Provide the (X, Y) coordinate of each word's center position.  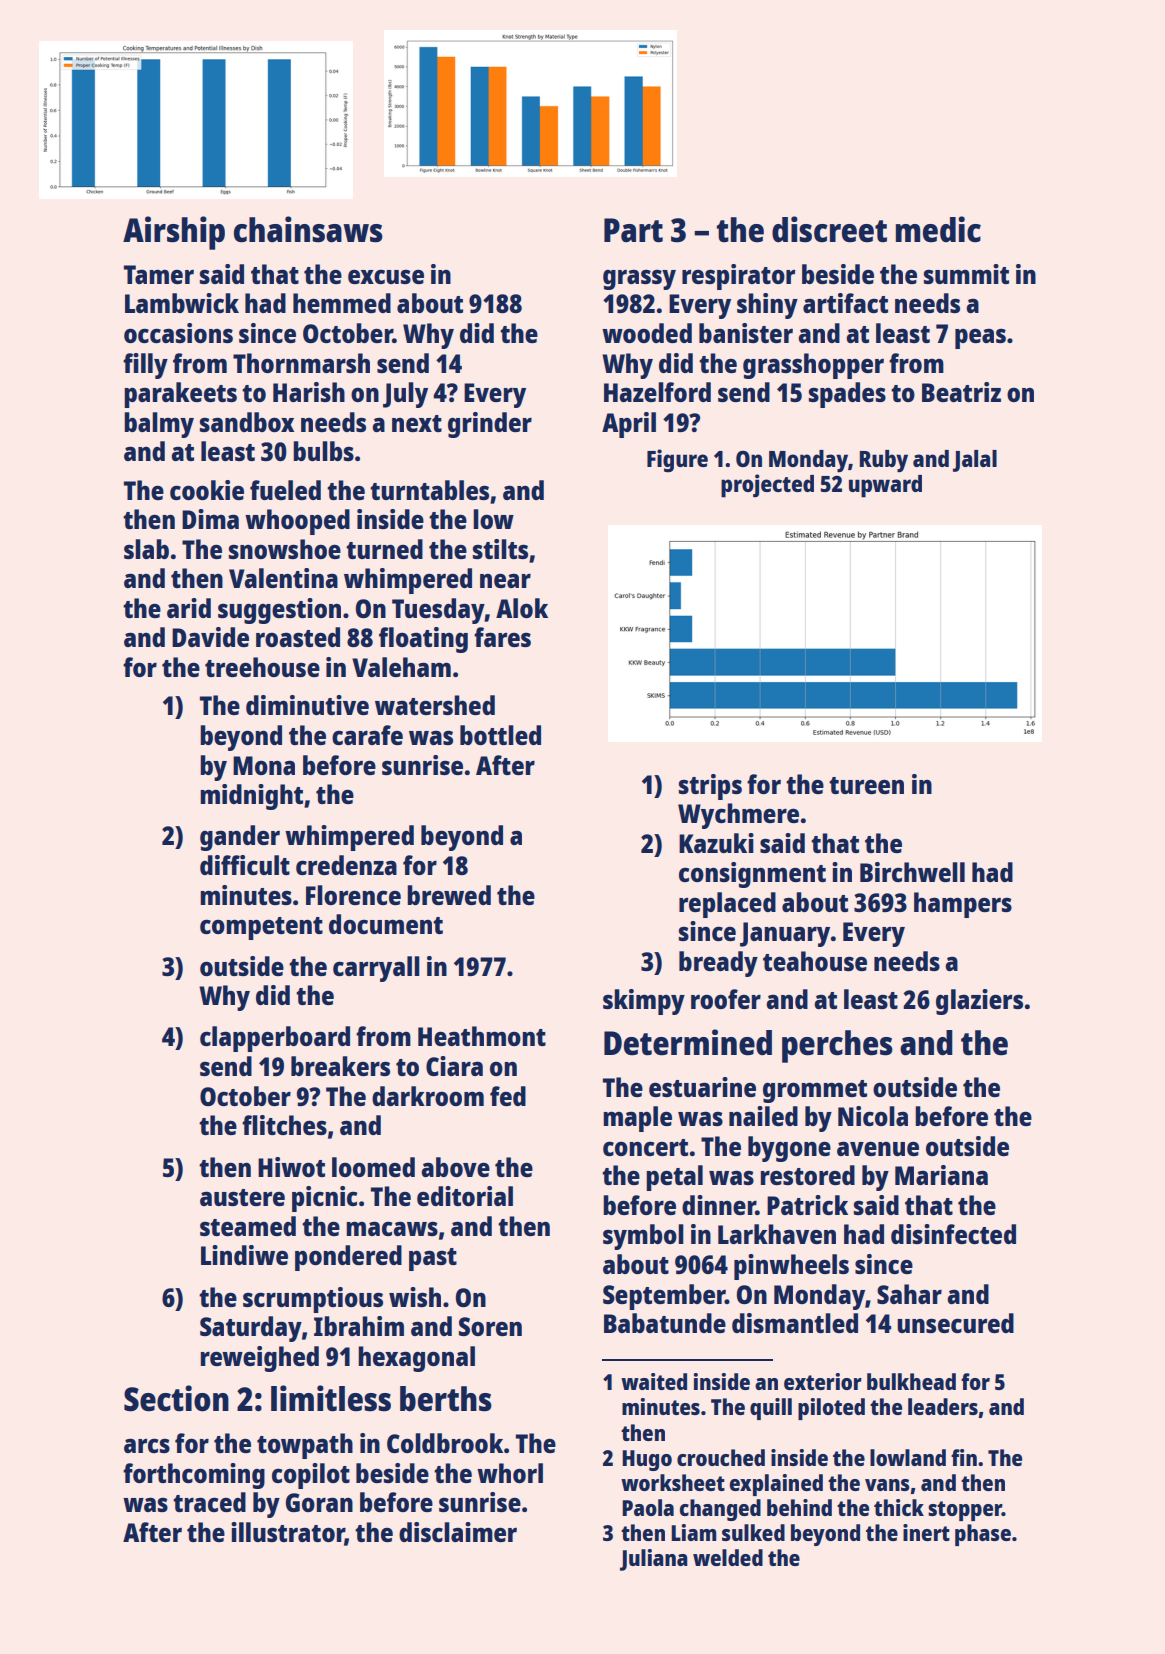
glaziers (979, 1002)
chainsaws (308, 229)
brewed (449, 895)
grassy (639, 279)
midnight (252, 797)
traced (209, 1502)
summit (966, 274)
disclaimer (458, 1532)
